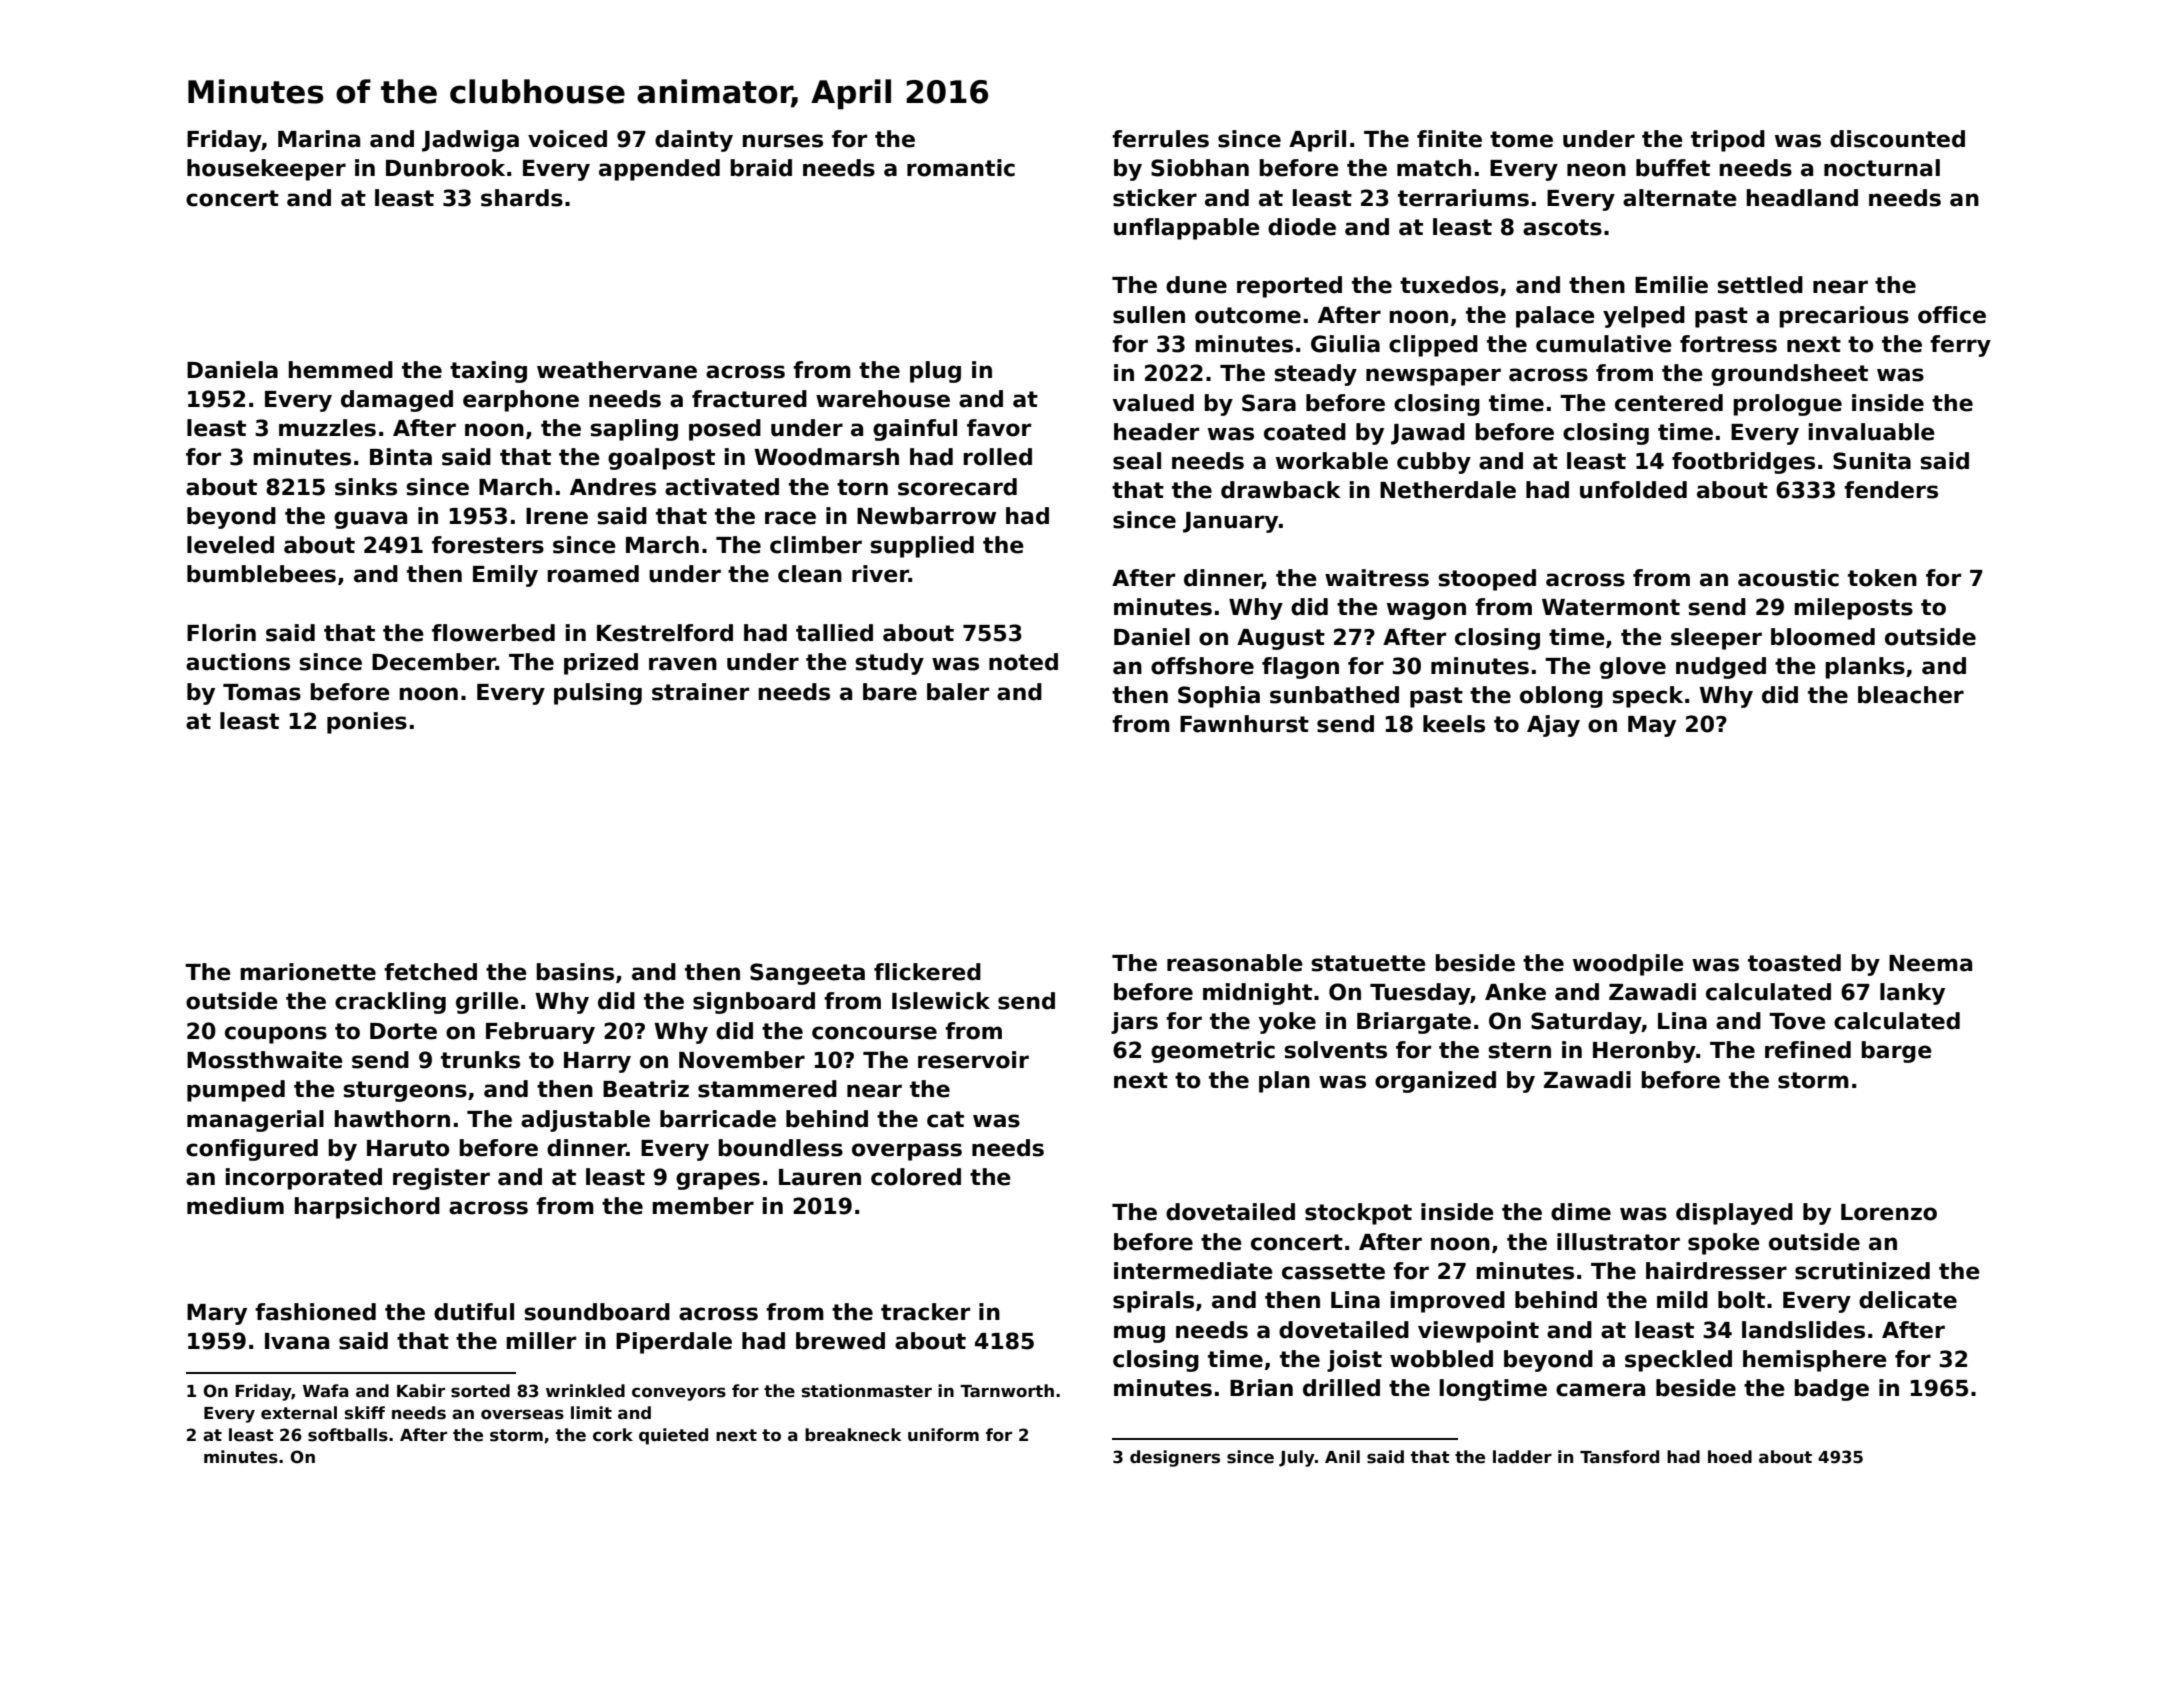 This screenshot has height=1683, width=2178. Describe the element at coordinates (238, 662) in the screenshot. I see `auctions` at that location.
